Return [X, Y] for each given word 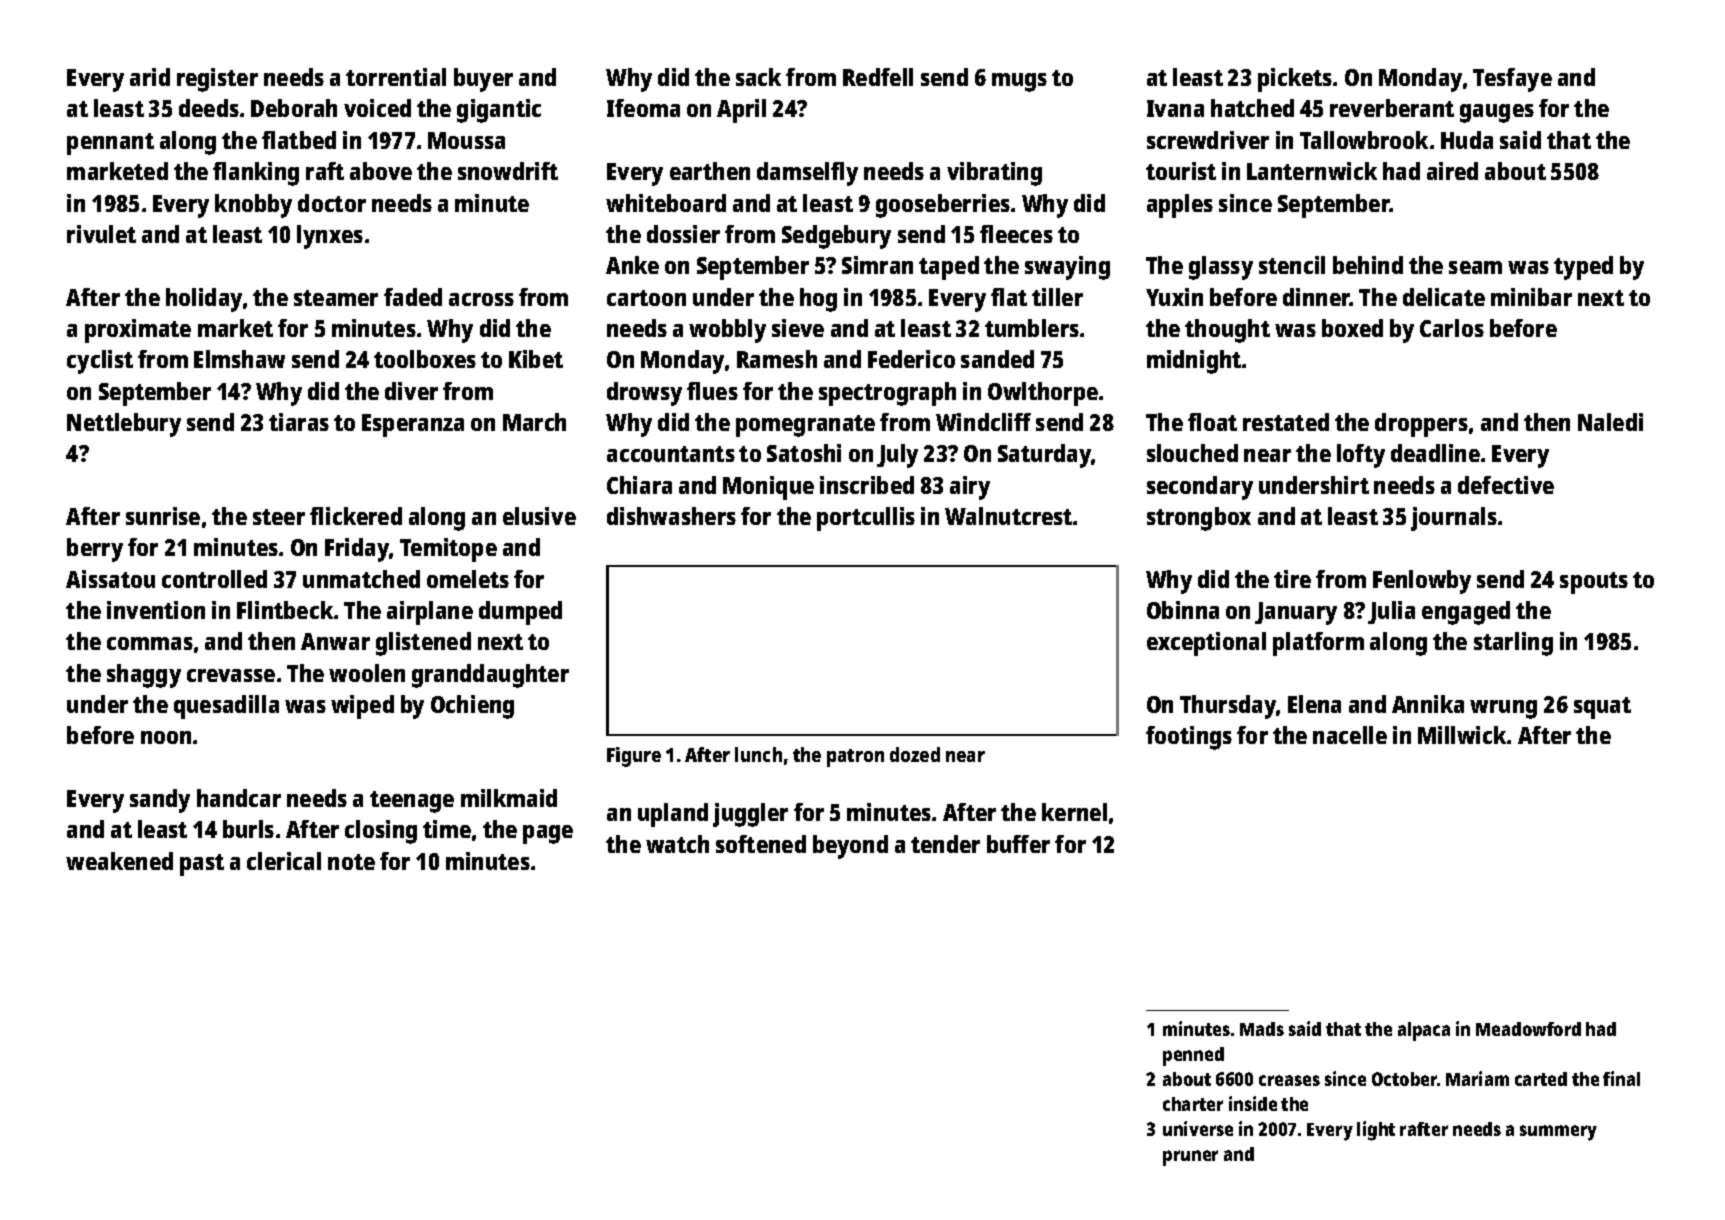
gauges [1497, 113]
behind [1368, 265]
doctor [332, 203]
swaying [1067, 268]
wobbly [727, 331]
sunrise [163, 516]
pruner [1190, 1158]
